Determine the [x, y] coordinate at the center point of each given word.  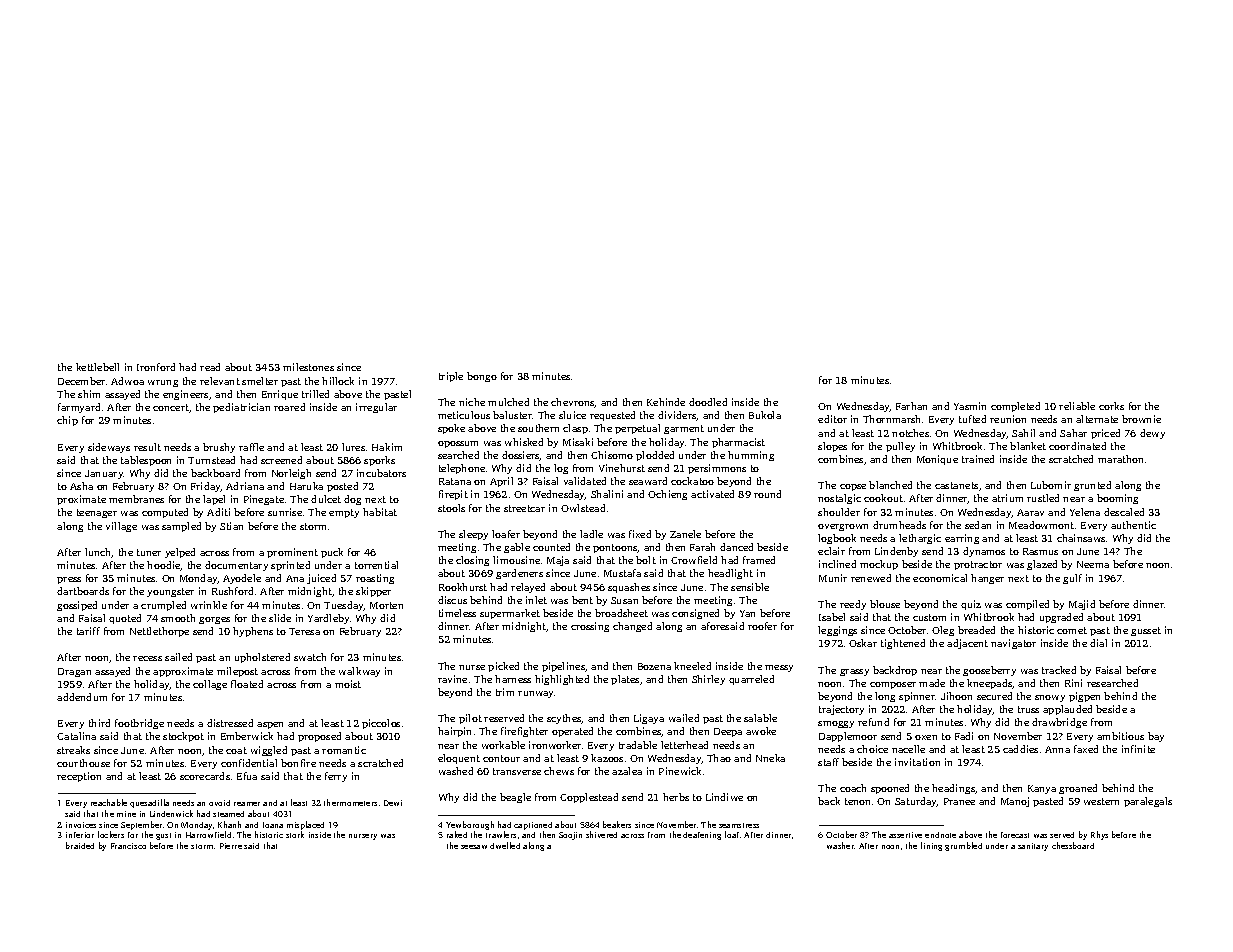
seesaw [474, 847]
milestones [308, 367]
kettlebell [97, 367]
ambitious [1120, 736]
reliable [1077, 406]
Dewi [393, 803]
